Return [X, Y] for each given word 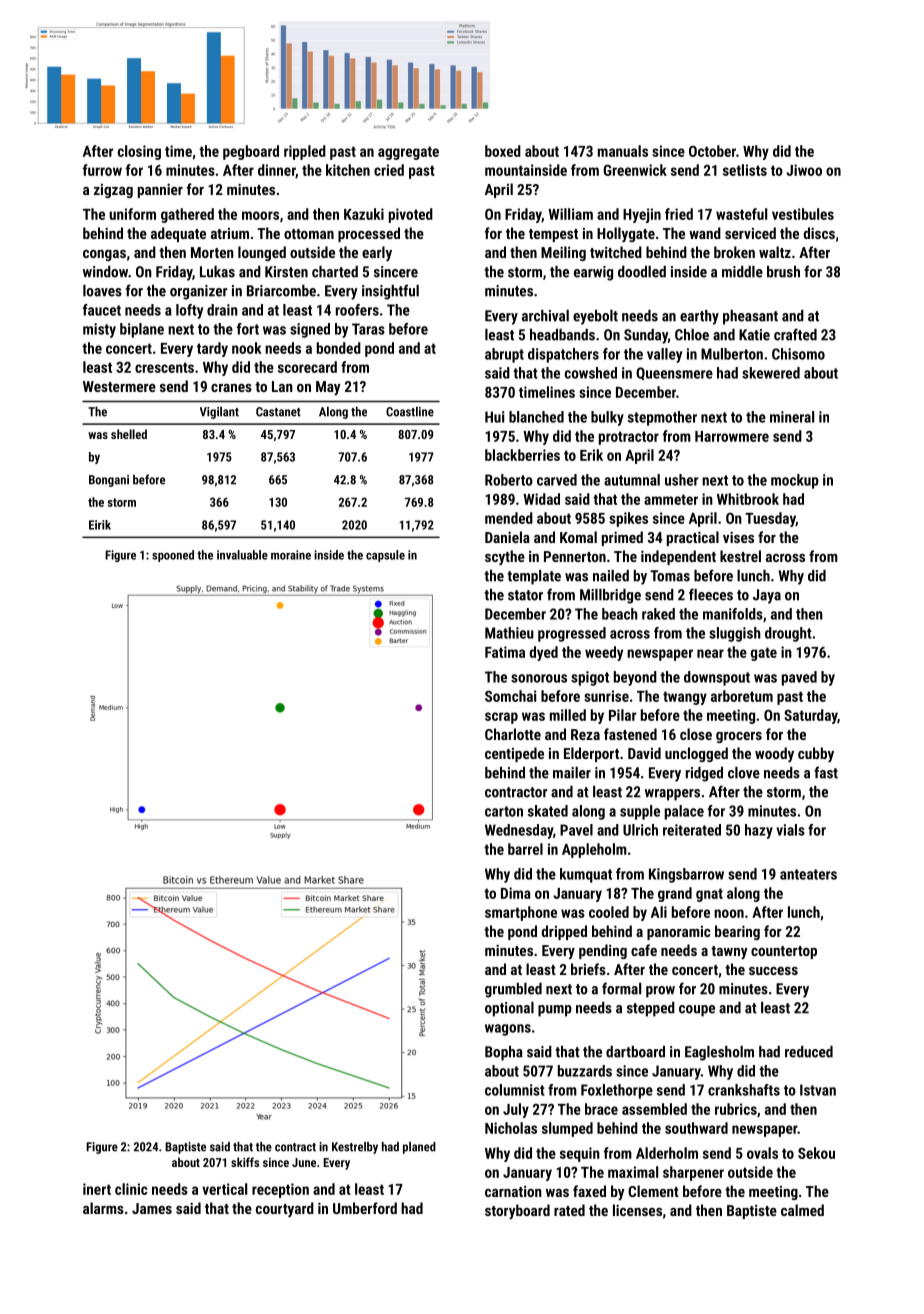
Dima [516, 893]
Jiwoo [804, 170]
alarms [103, 1208]
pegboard [251, 152]
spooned [173, 556]
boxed [503, 151]
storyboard [517, 1211]
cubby [816, 754]
